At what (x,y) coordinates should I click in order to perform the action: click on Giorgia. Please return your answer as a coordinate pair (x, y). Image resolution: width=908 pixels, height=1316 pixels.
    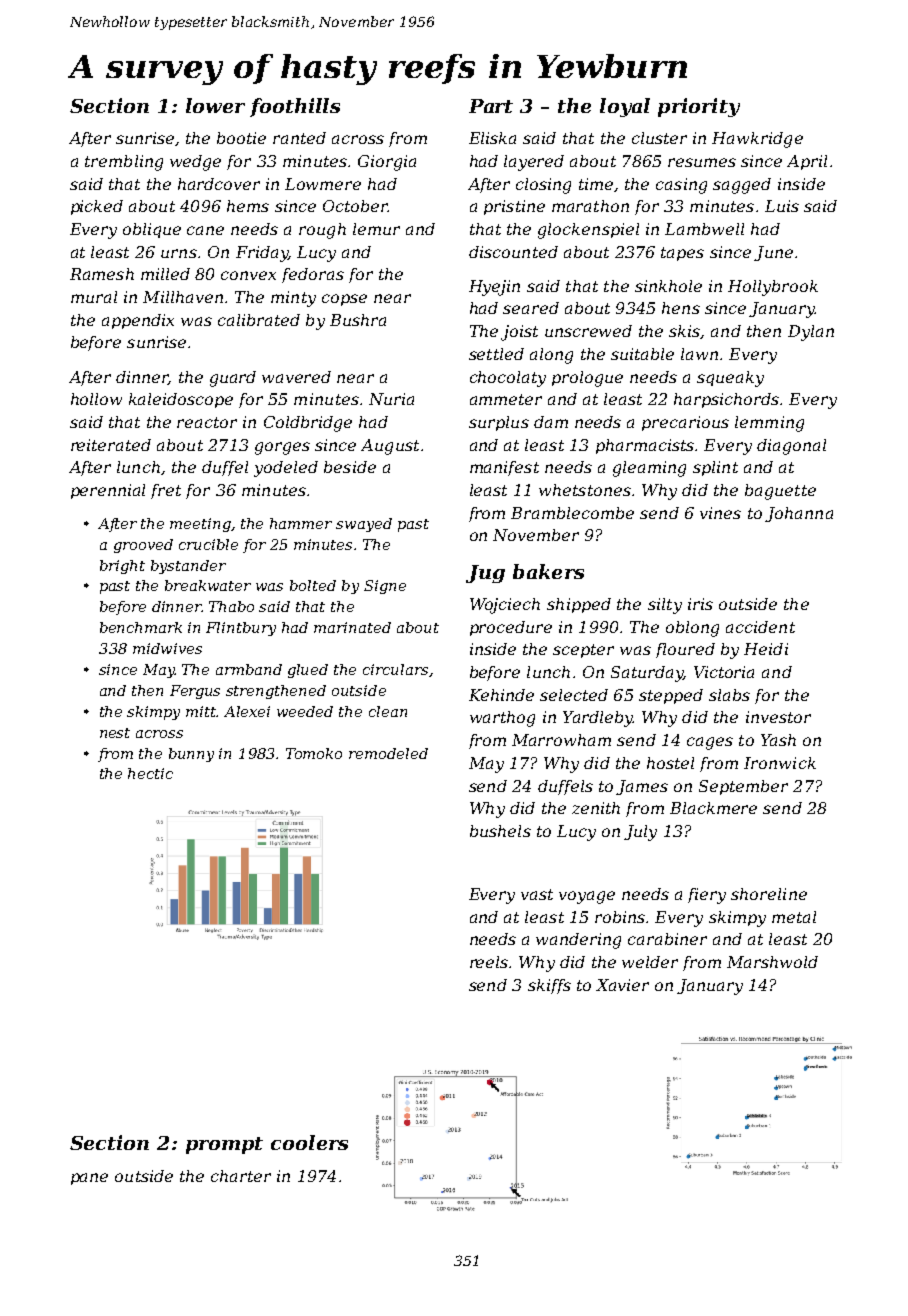
    Looking at the image, I should click on (387, 163).
